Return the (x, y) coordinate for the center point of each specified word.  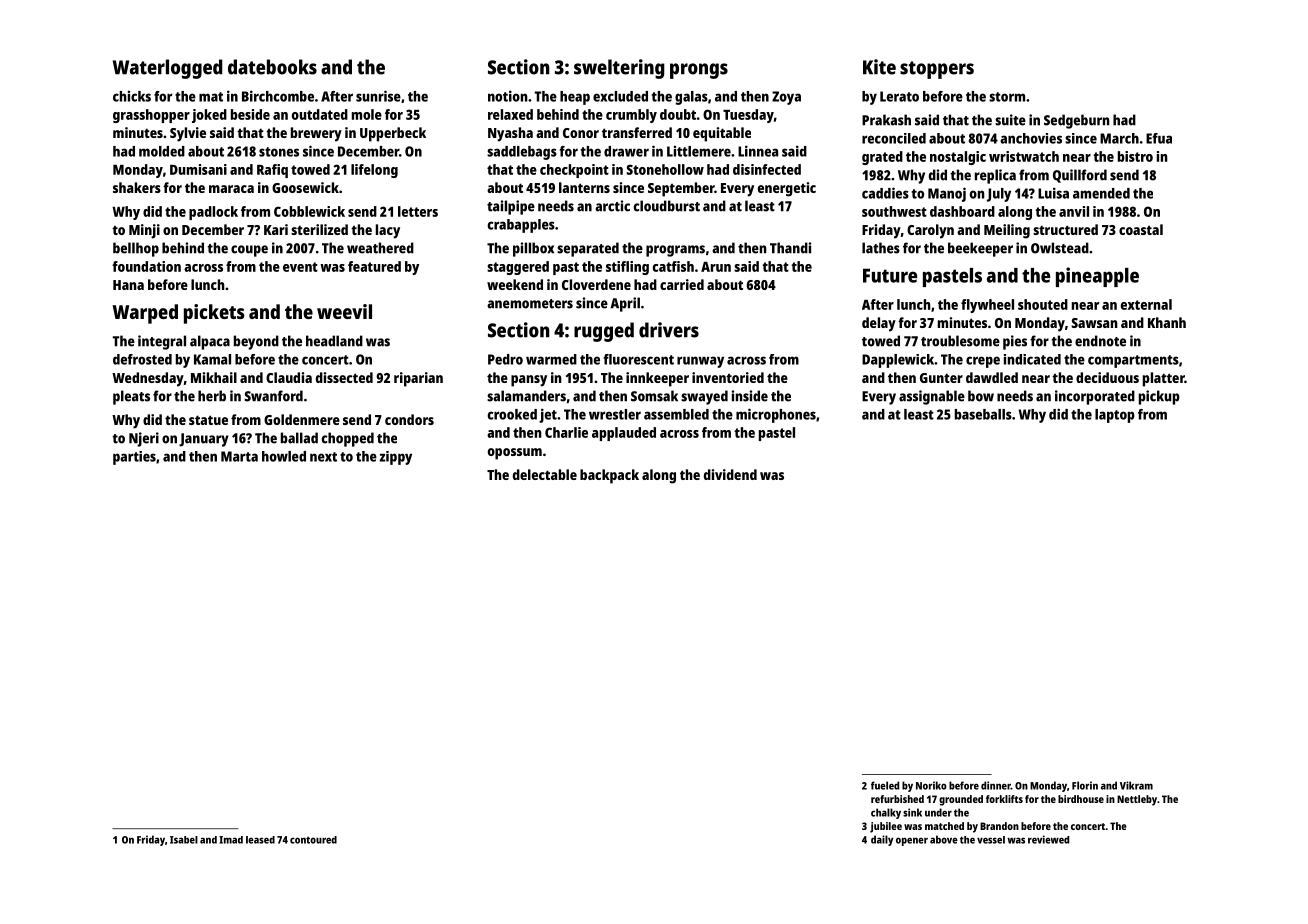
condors (409, 419)
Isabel (184, 840)
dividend (730, 474)
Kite (879, 67)
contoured (313, 840)
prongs (699, 71)
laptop (1115, 416)
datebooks (272, 67)
